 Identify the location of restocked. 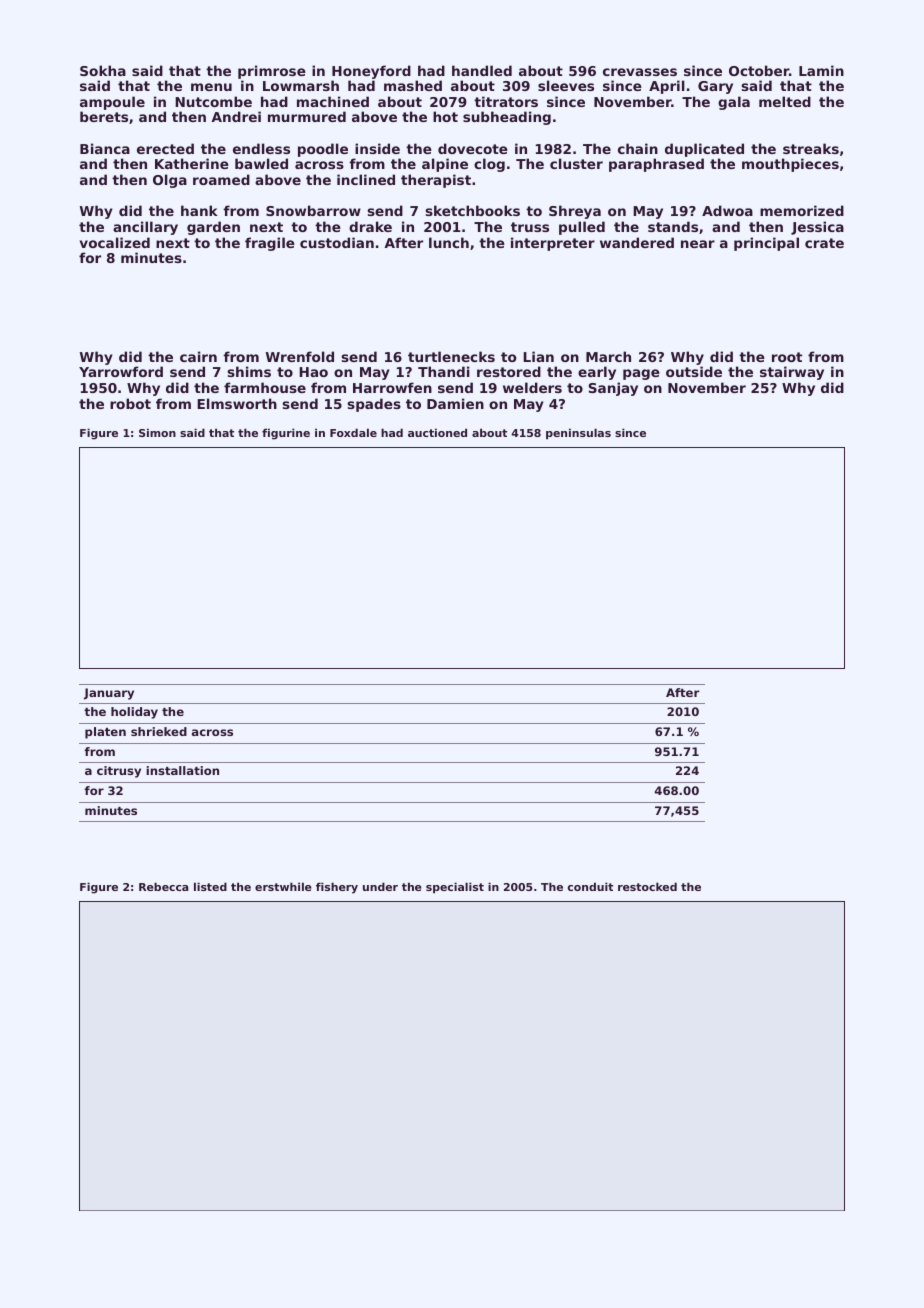
(647, 886).
